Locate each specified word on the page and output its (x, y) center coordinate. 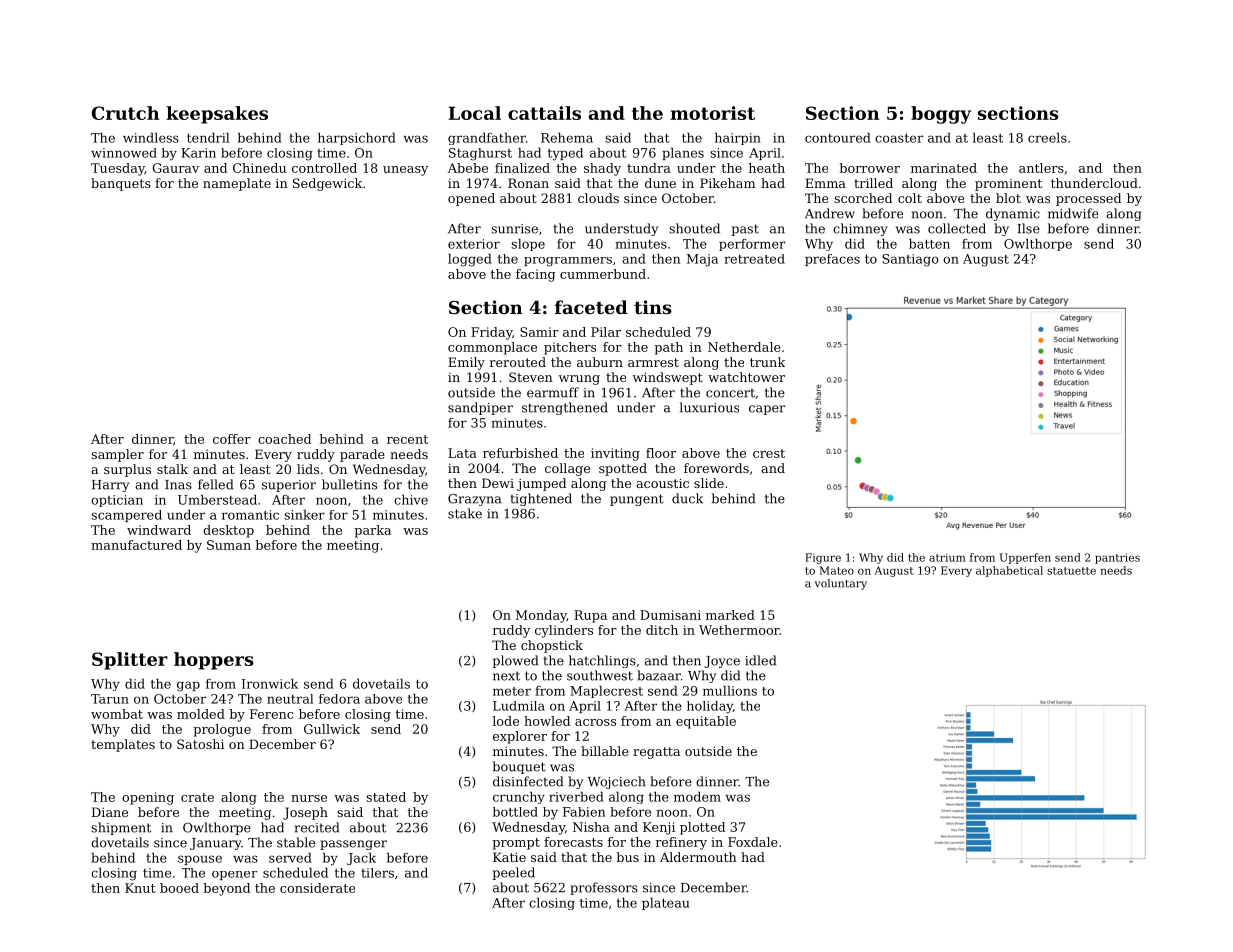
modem (697, 796)
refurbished (520, 453)
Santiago (910, 260)
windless (151, 137)
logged (470, 260)
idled (760, 660)
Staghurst (480, 154)
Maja (702, 260)
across (595, 722)
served (290, 857)
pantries (1117, 558)
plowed (515, 661)
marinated (944, 168)
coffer (232, 439)
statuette (1071, 571)
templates (123, 745)
